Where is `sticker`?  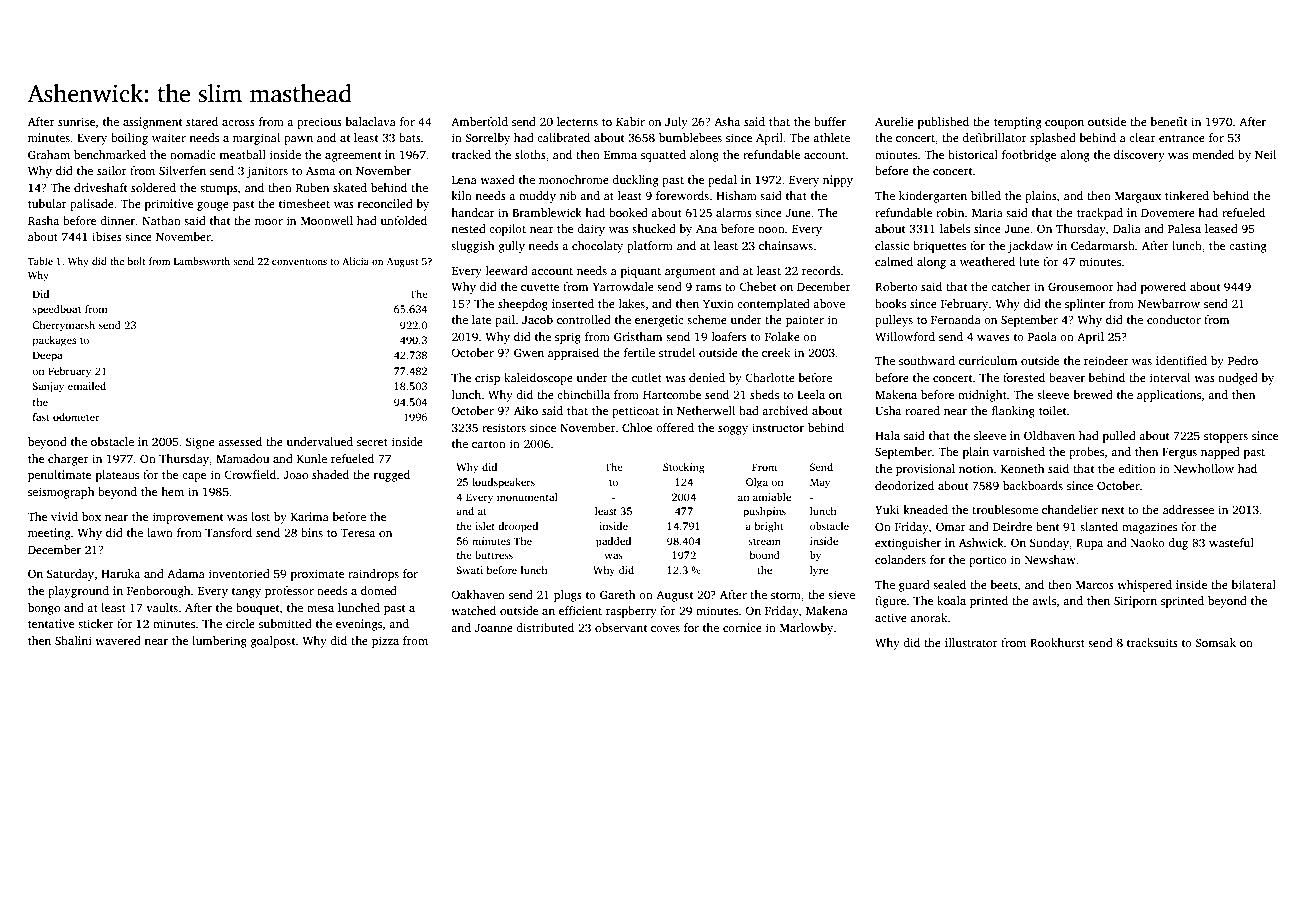
sticker is located at coordinates (96, 623).
